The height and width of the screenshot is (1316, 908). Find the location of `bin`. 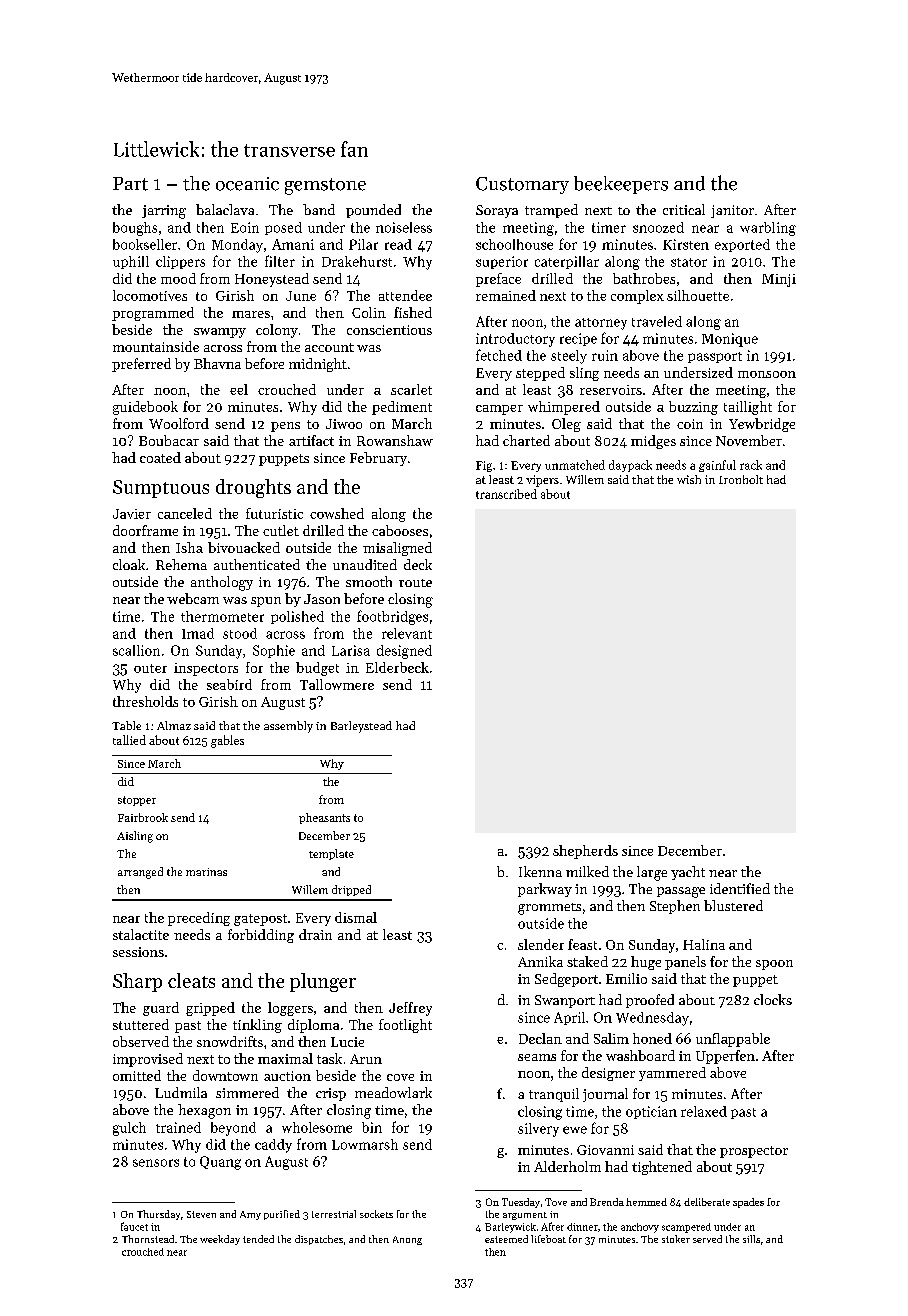

bin is located at coordinates (372, 1127).
